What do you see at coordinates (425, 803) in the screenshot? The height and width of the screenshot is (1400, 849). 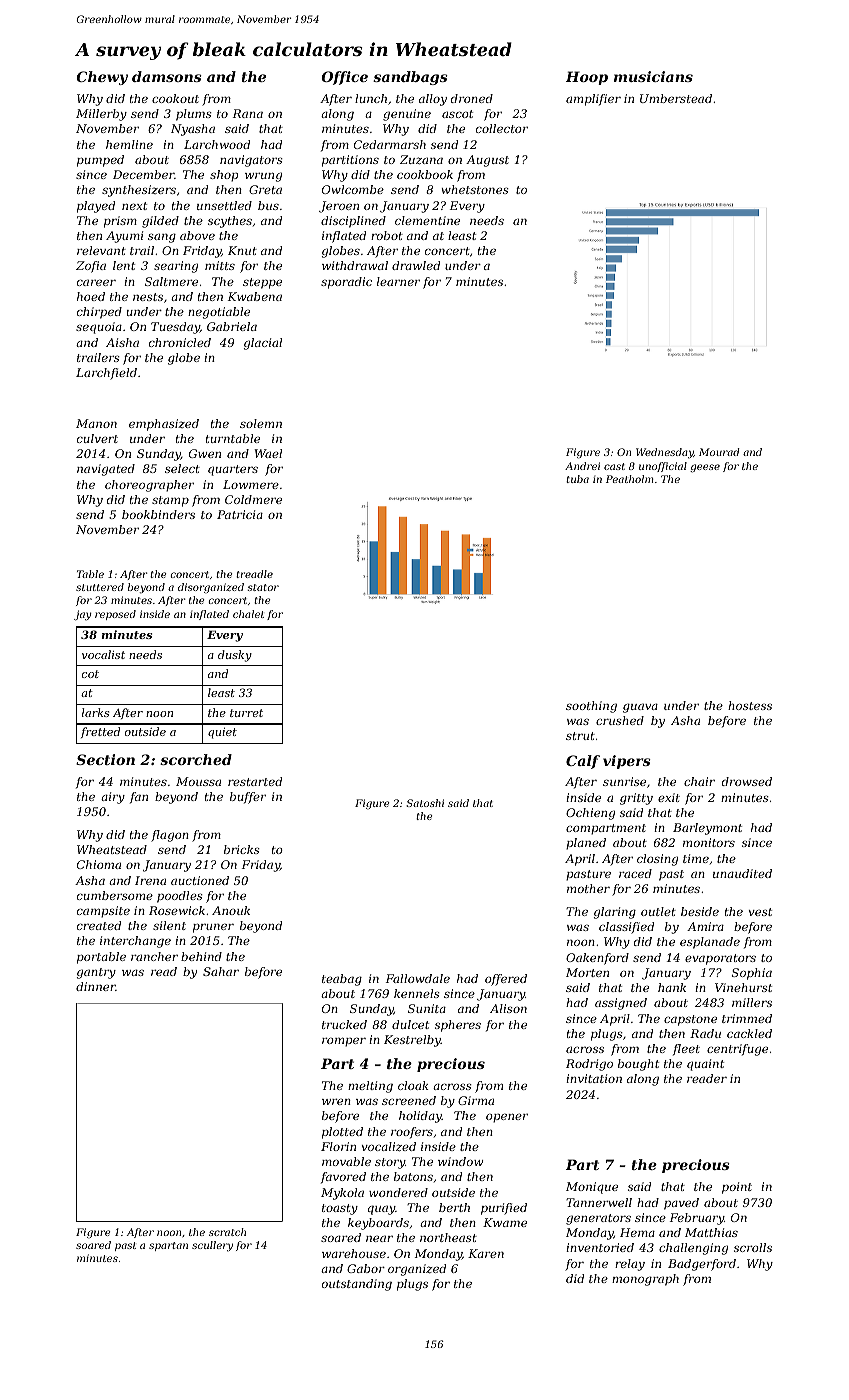 I see `Satoshi` at bounding box center [425, 803].
